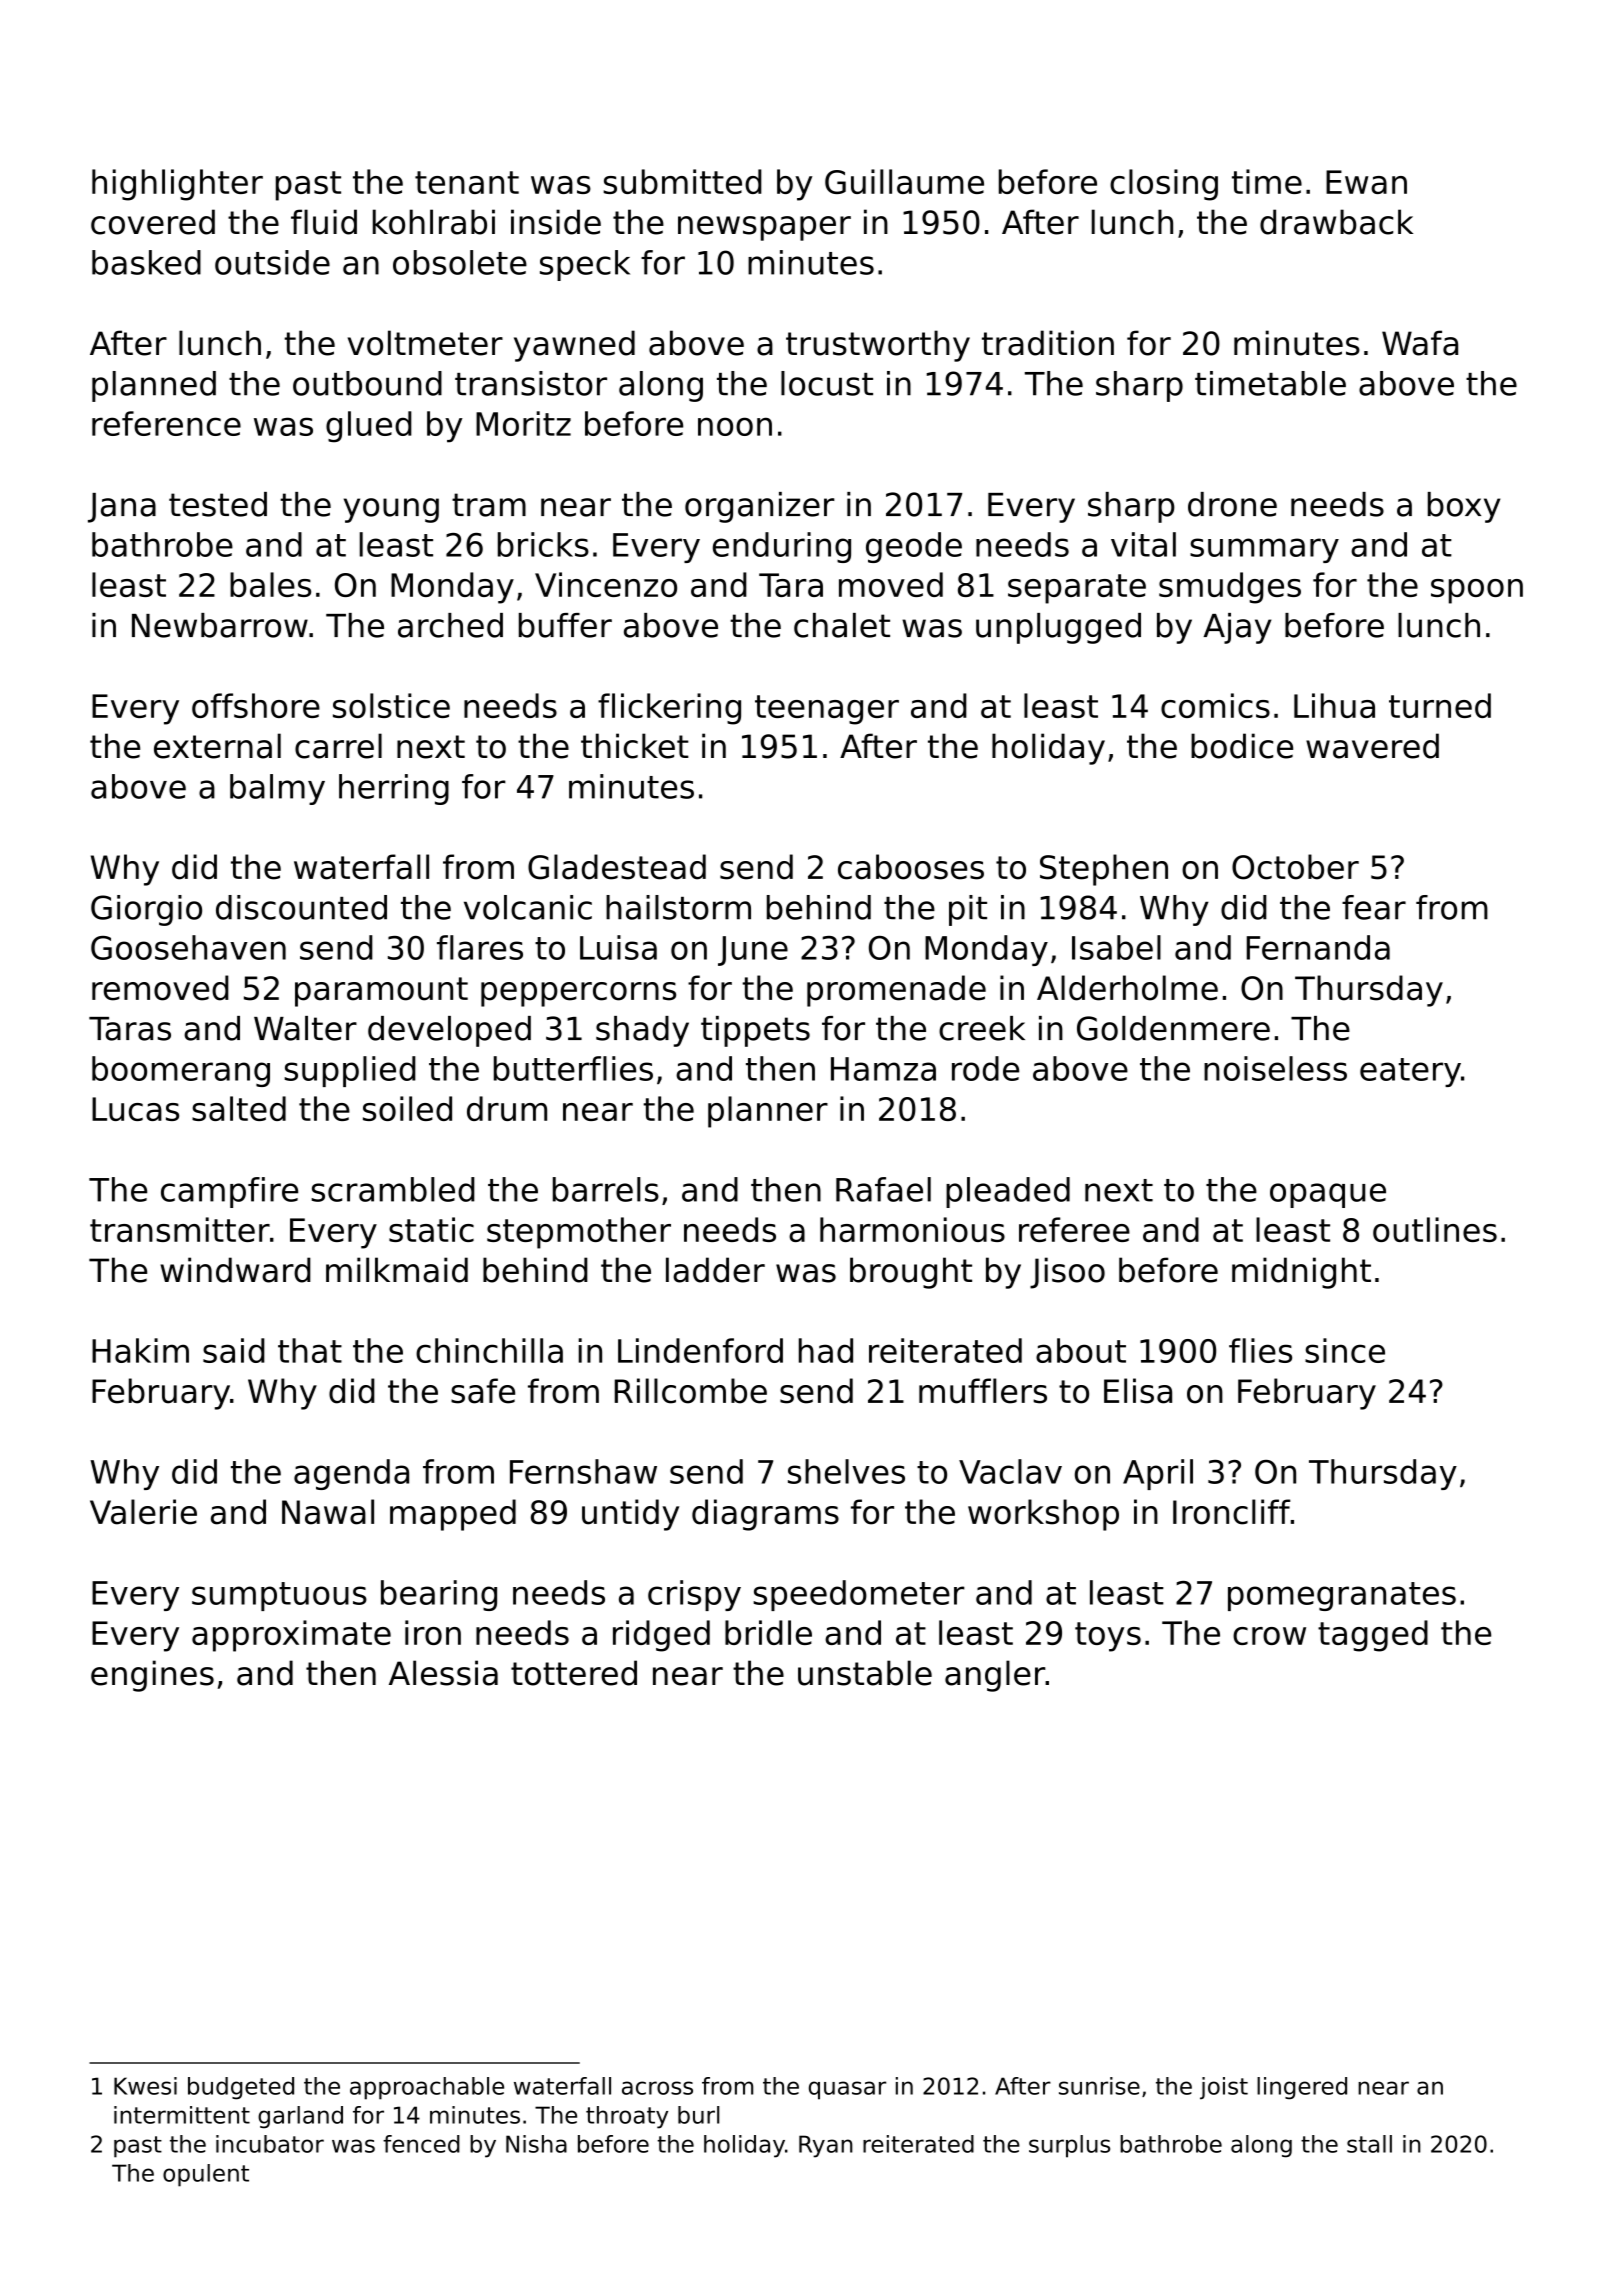 This document has width=1620, height=2292. I want to click on Kwesi, so click(145, 2086).
